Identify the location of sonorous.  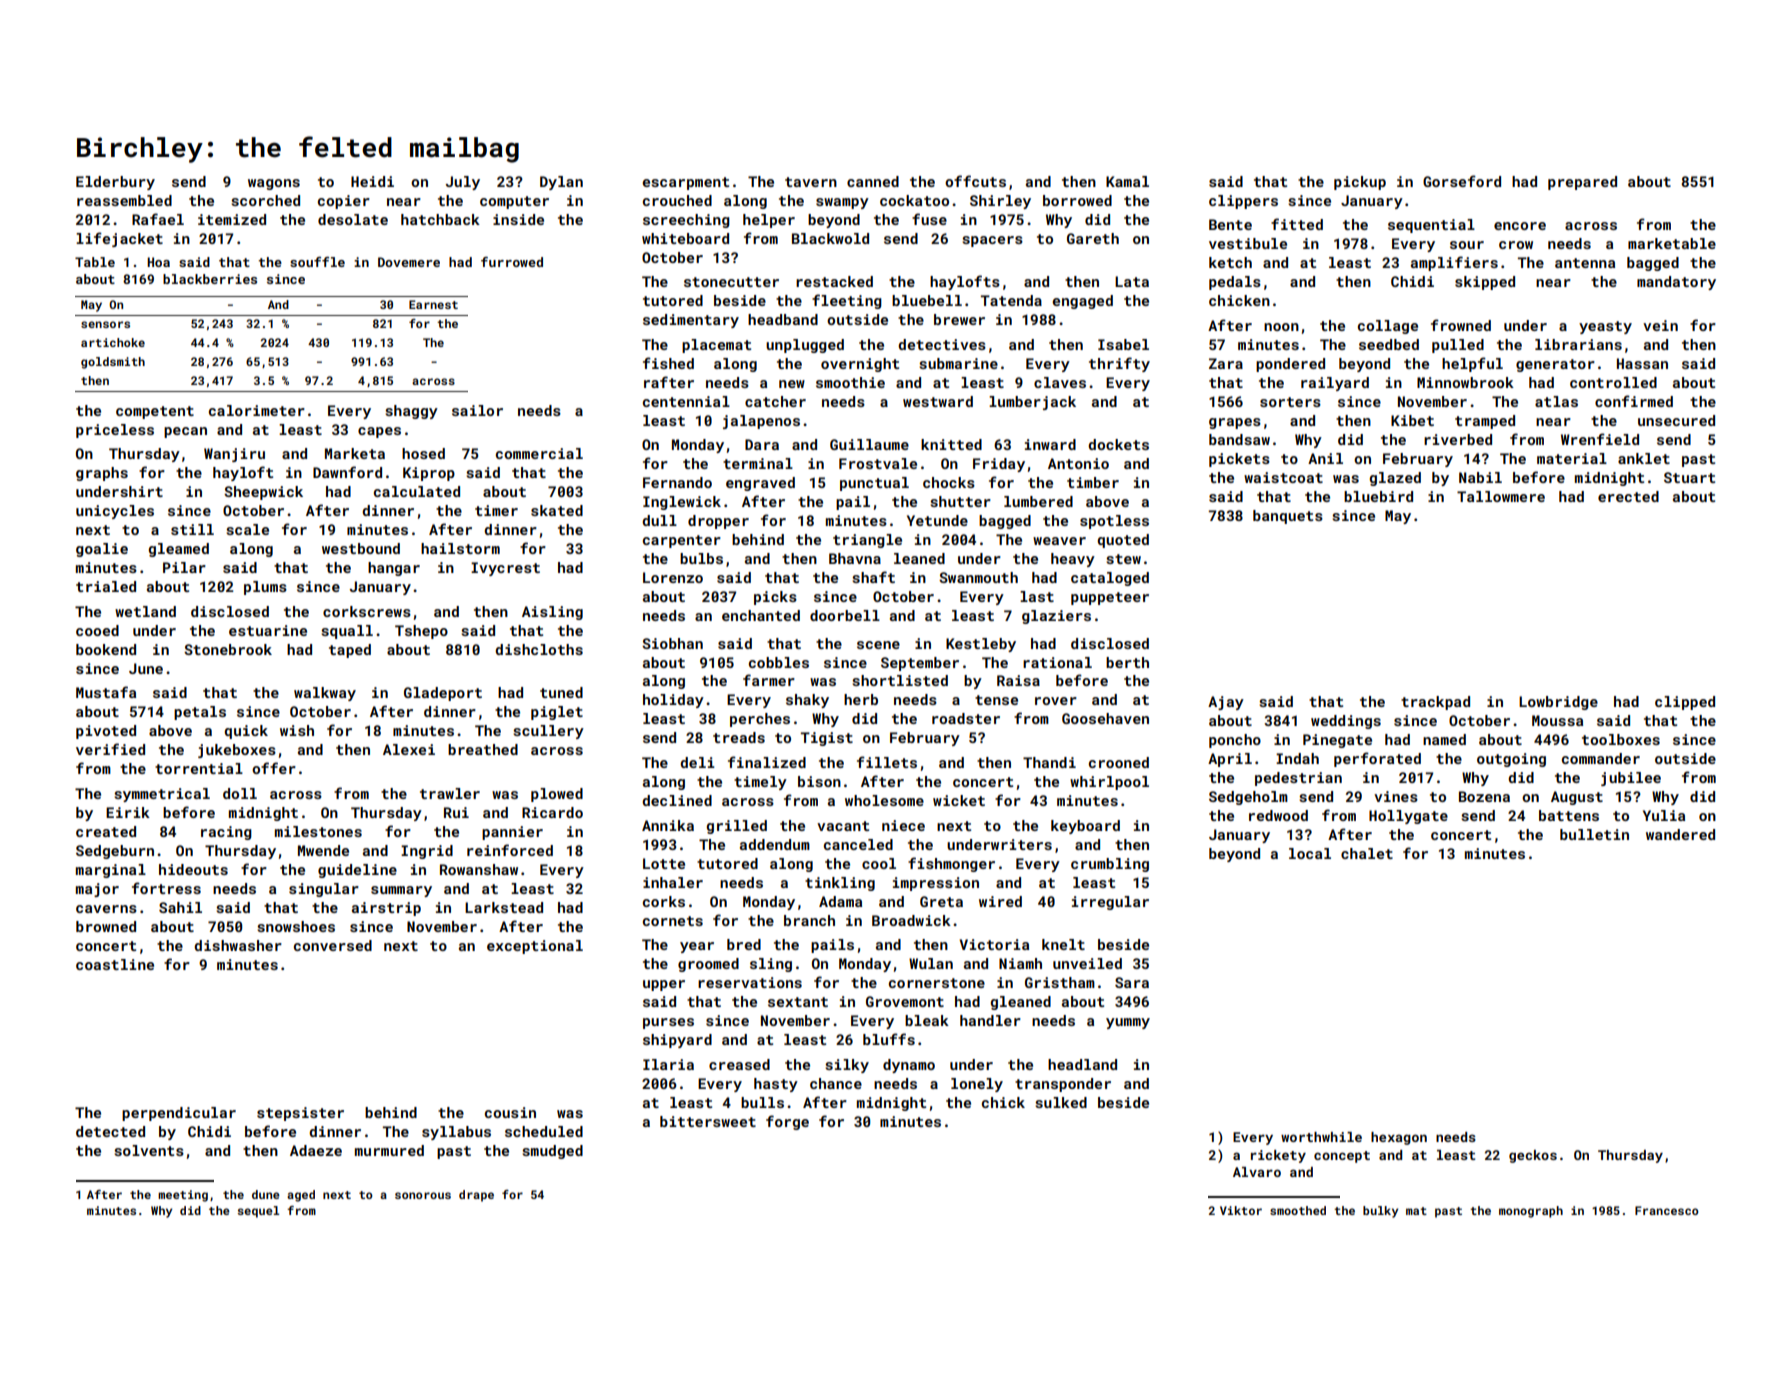
(423, 1195).
